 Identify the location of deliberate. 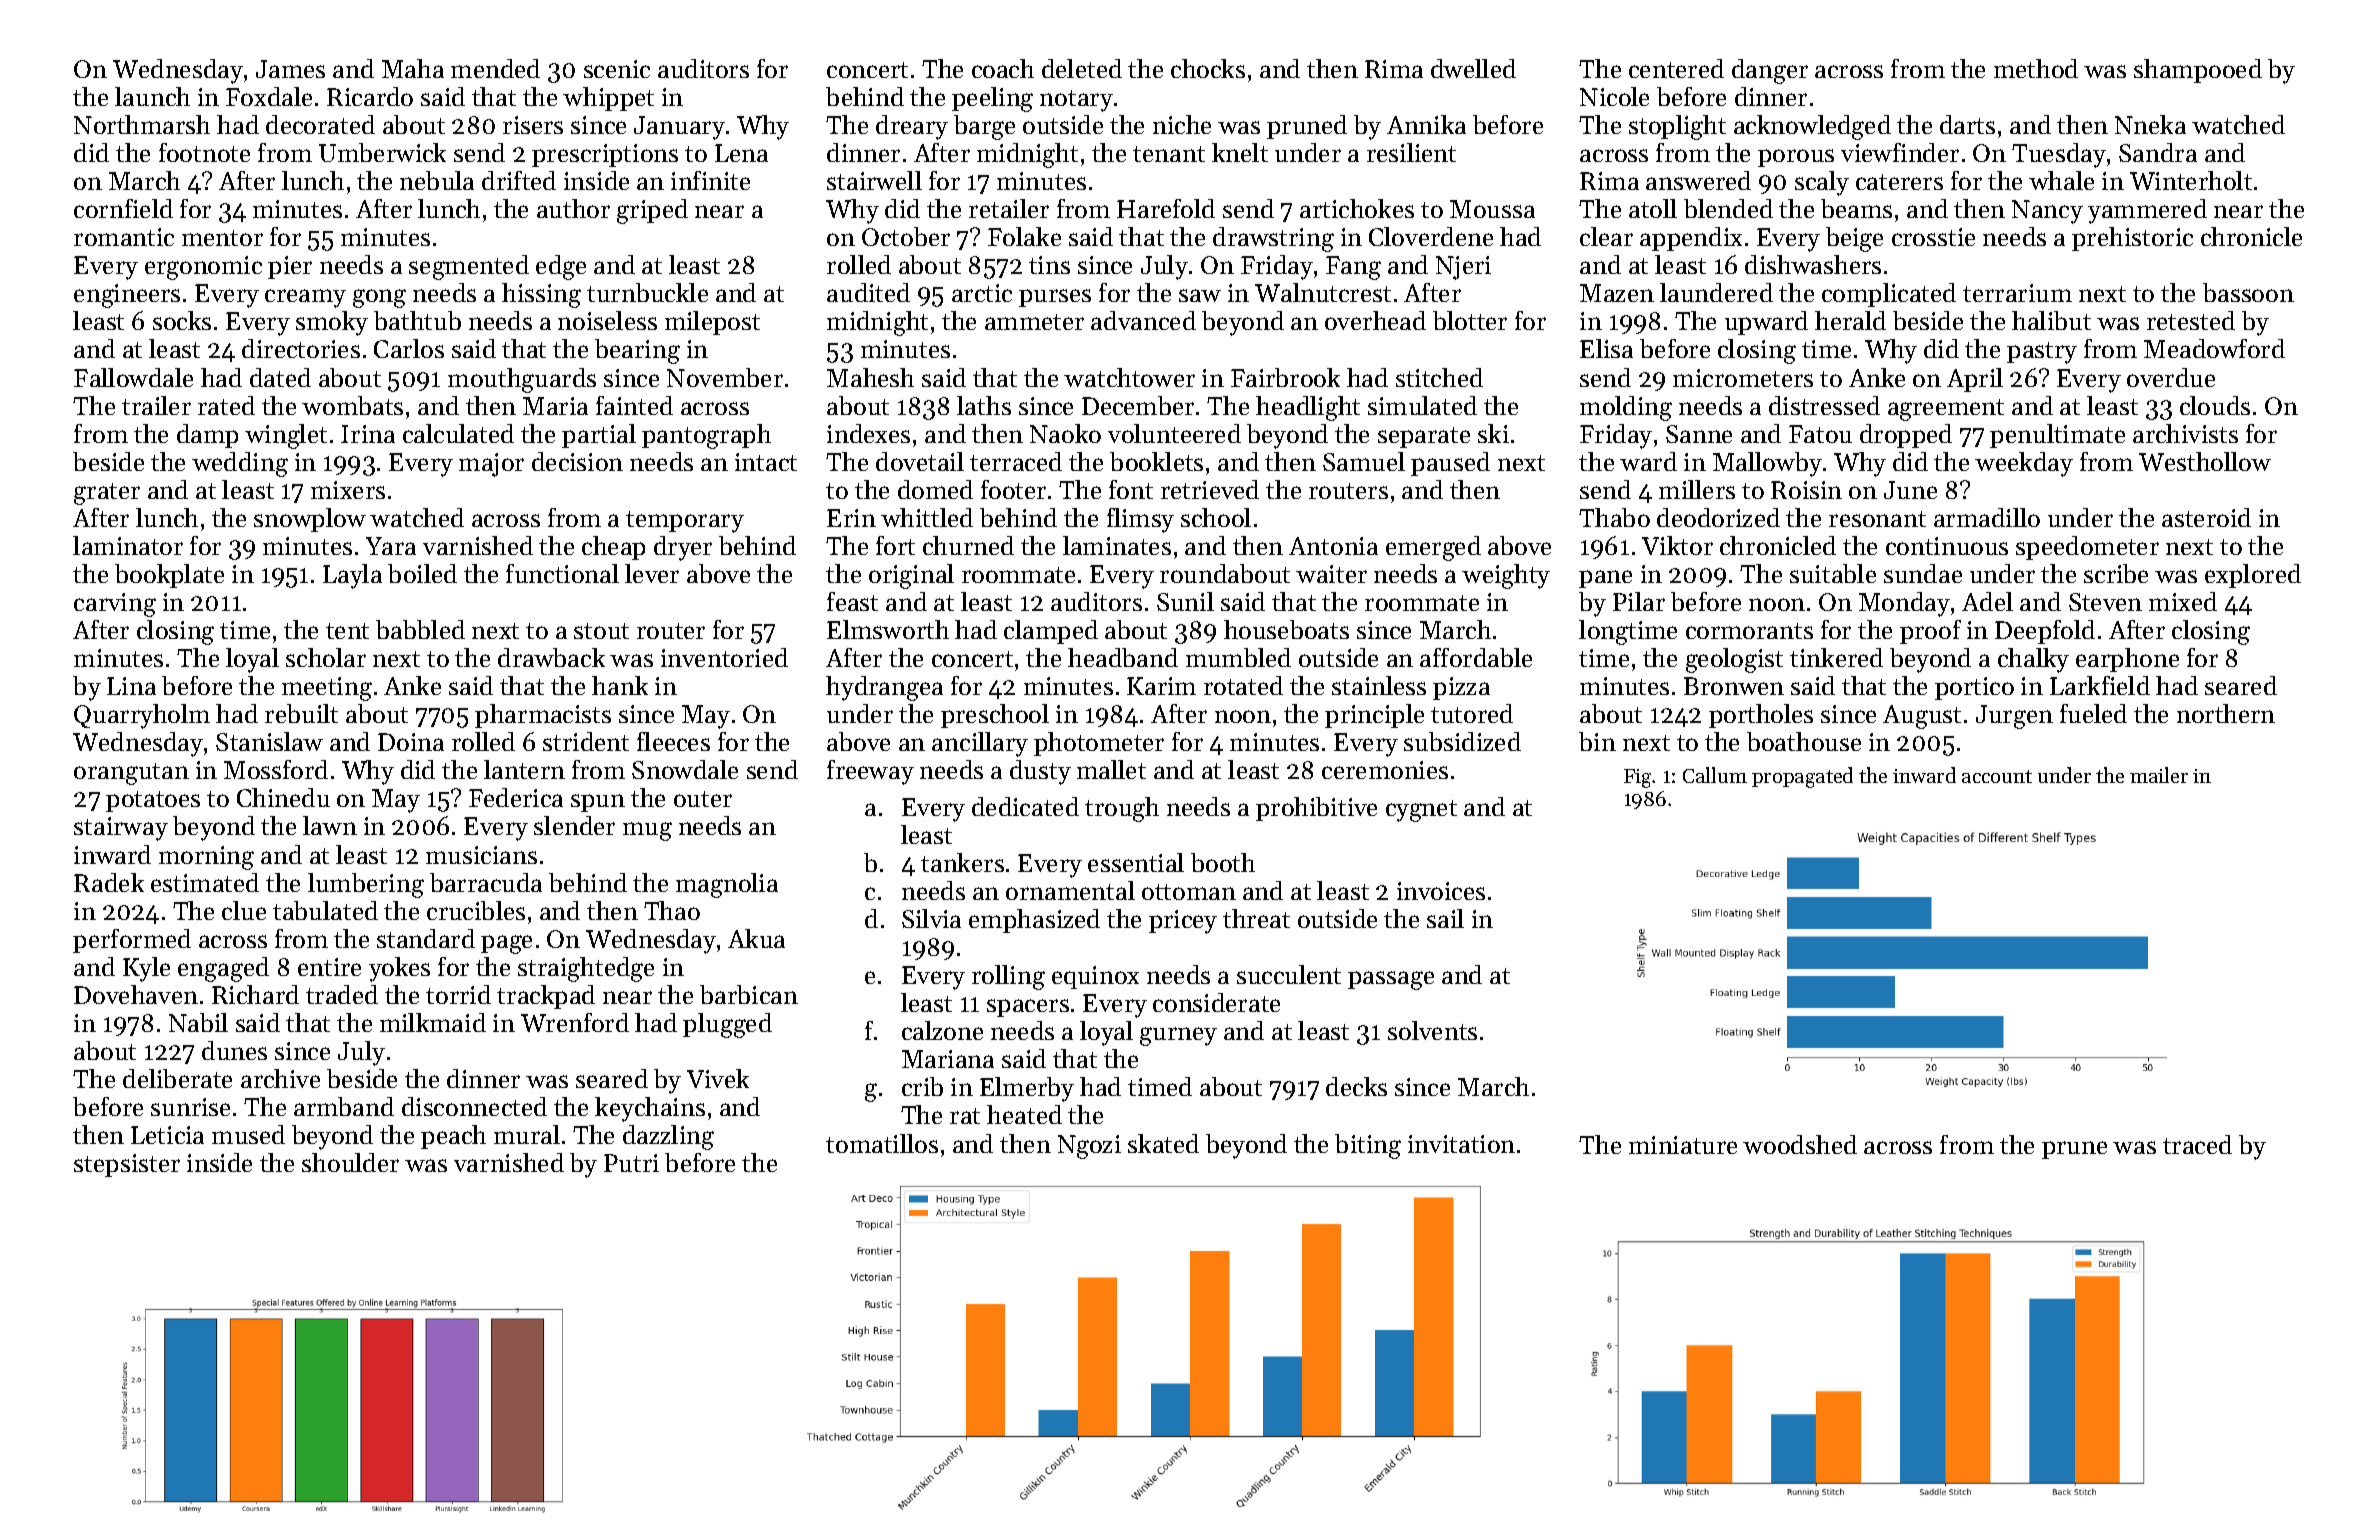
(177, 1078).
